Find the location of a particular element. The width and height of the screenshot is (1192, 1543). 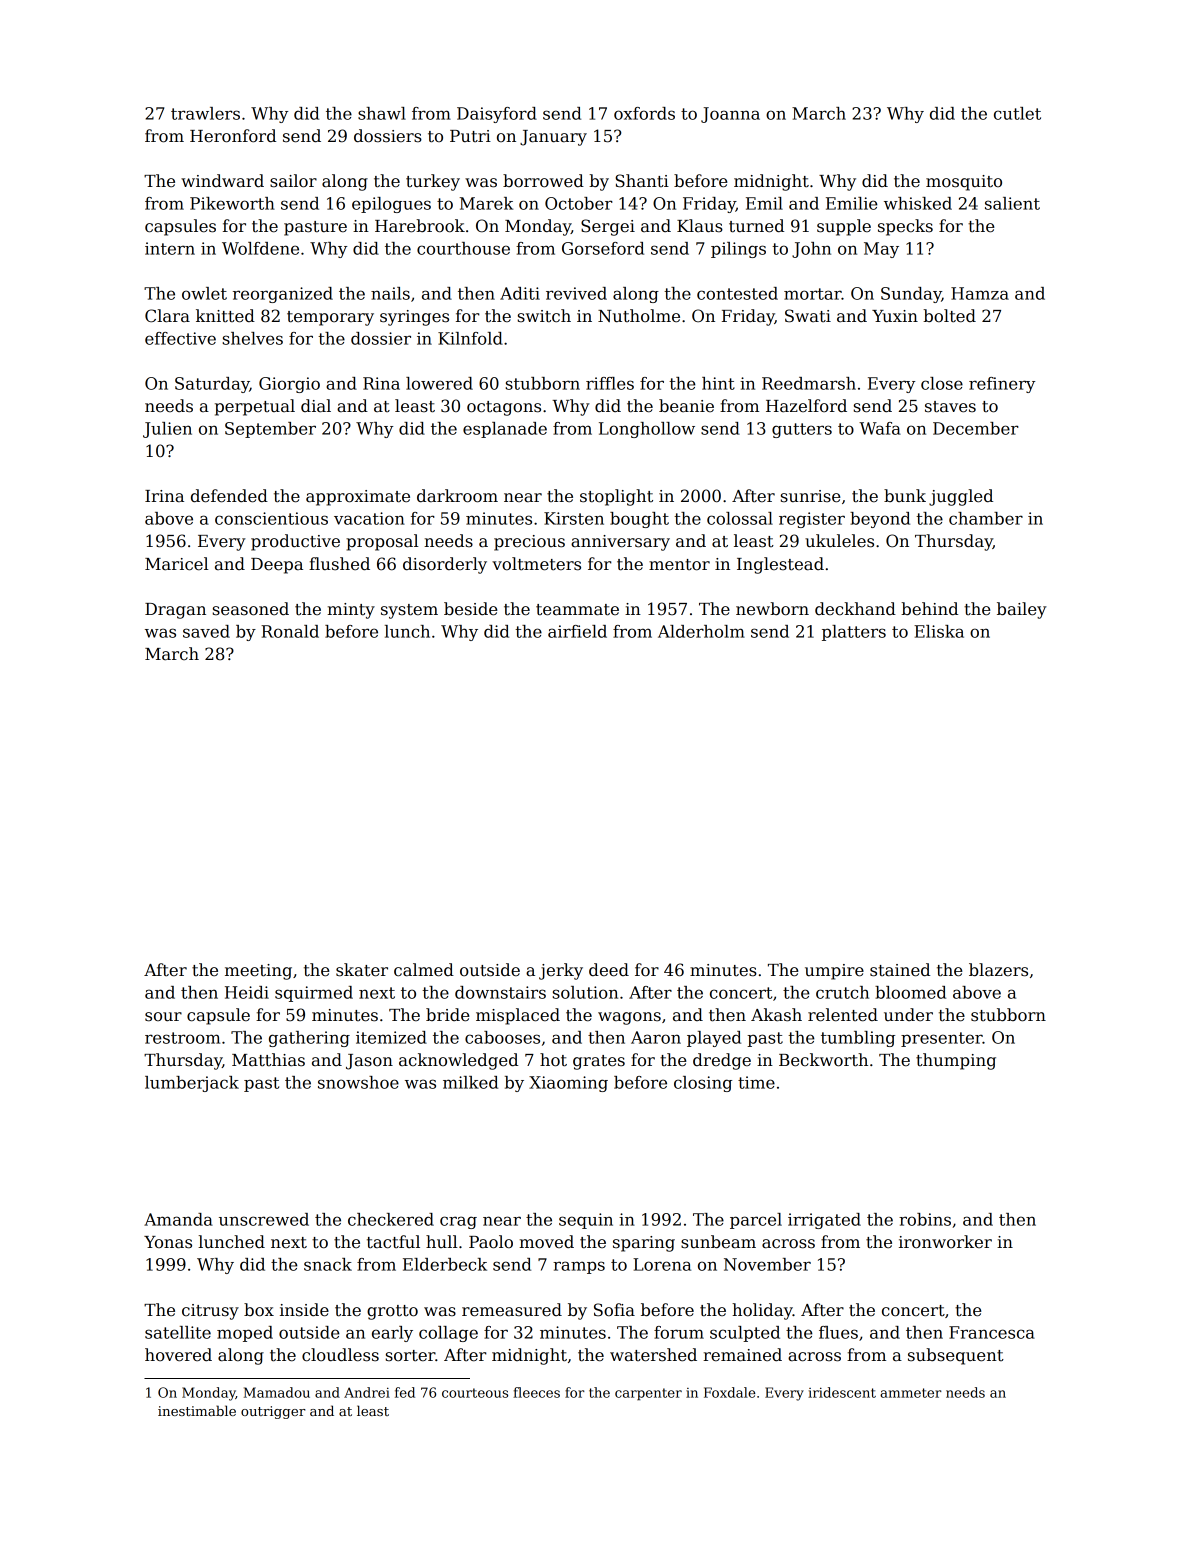

deckhand is located at coordinates (855, 609).
